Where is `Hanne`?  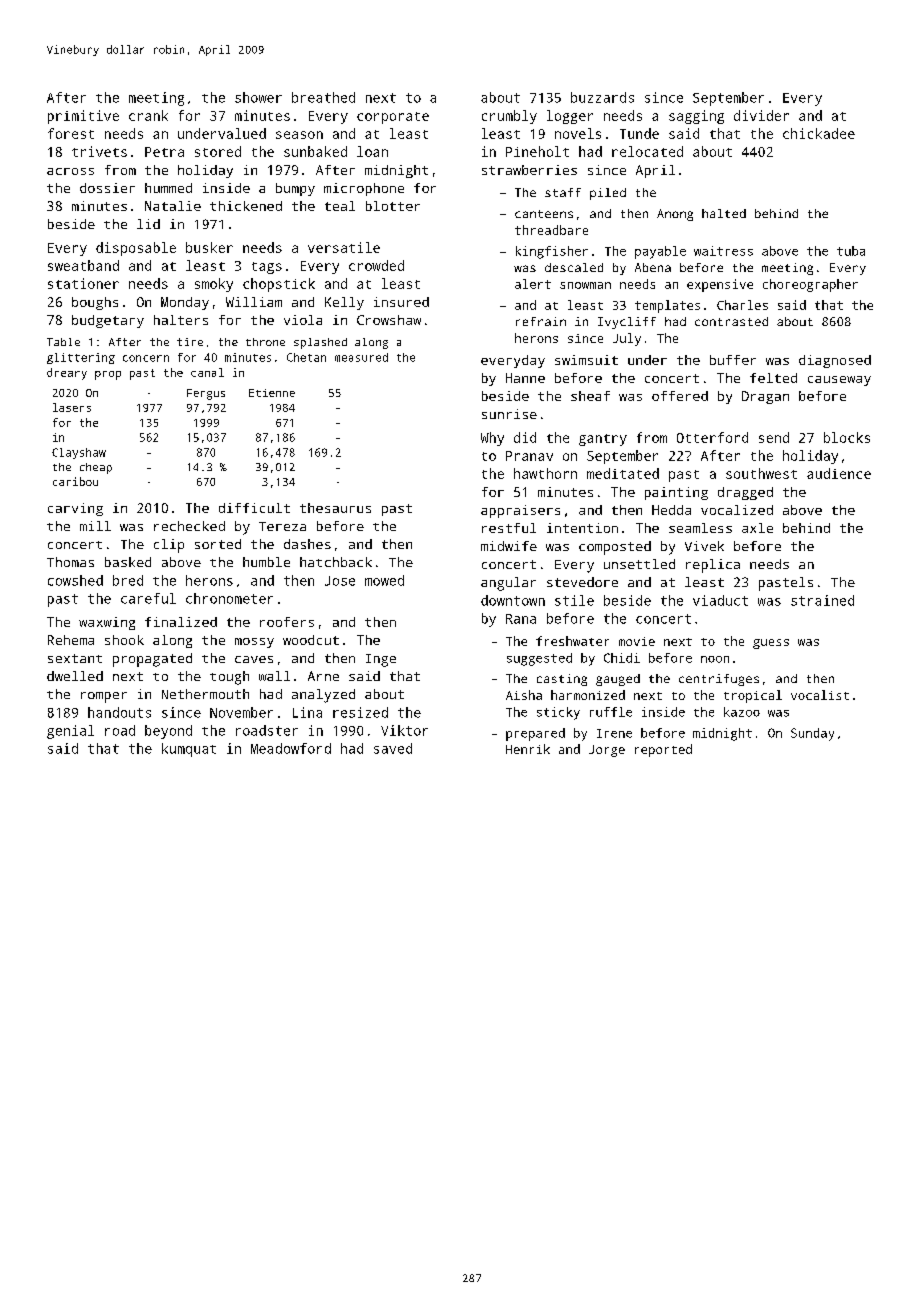
Hanne is located at coordinates (525, 378).
